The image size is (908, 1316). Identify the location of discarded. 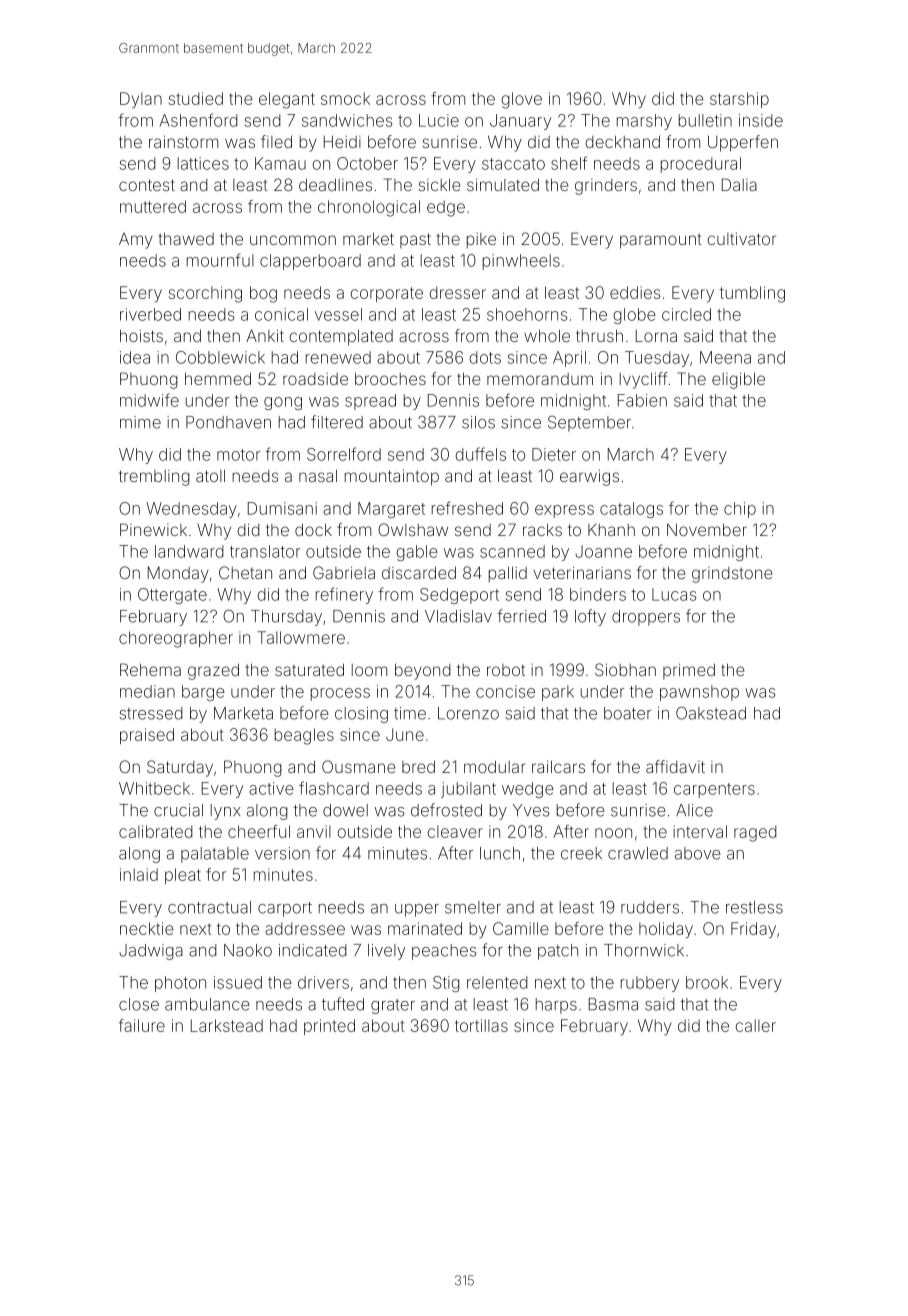
(419, 572).
